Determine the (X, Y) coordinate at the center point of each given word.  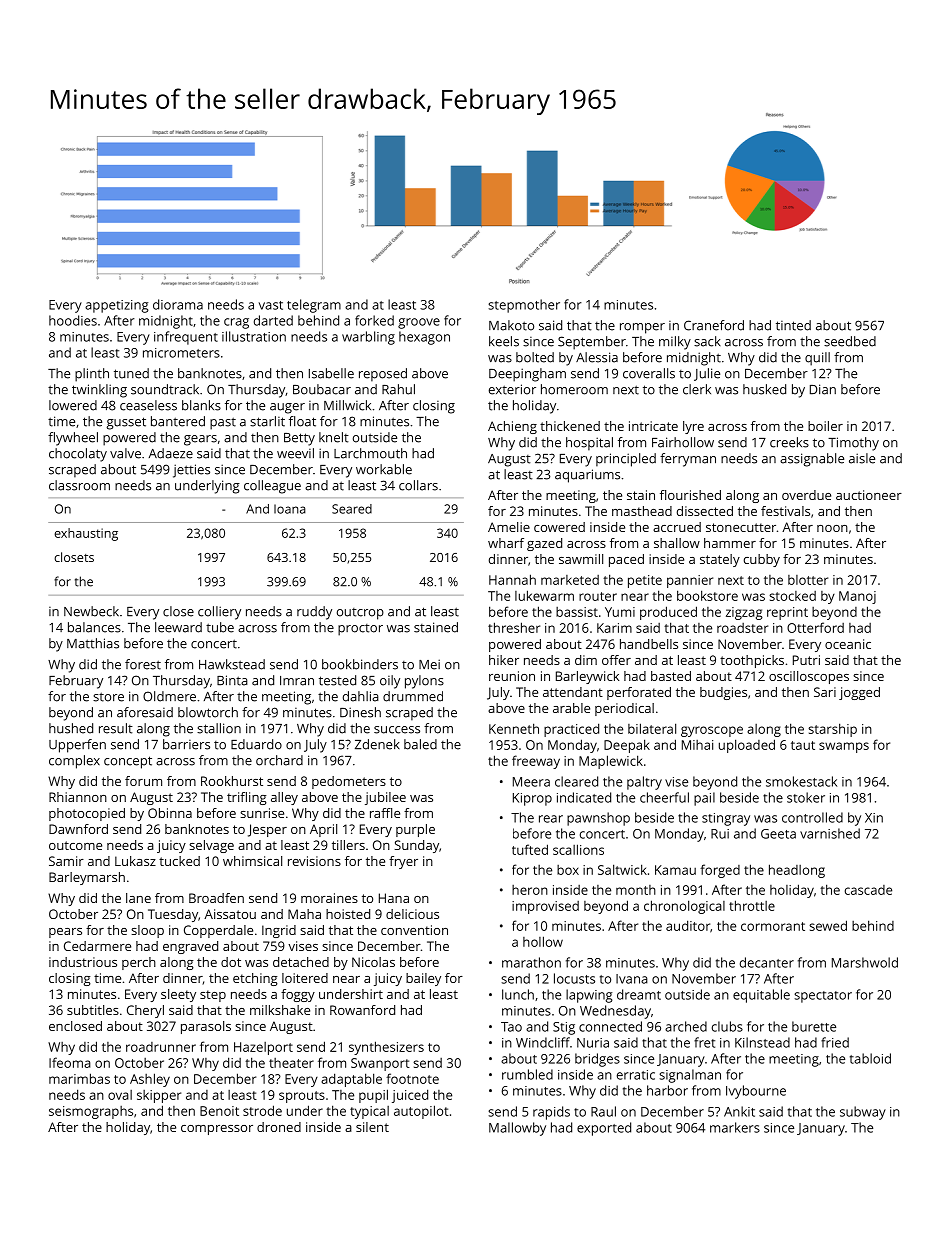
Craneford (714, 325)
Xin (874, 818)
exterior (512, 389)
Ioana (290, 509)
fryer (403, 862)
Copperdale (218, 931)
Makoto (511, 325)
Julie (707, 374)
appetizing (117, 306)
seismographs (91, 1112)
